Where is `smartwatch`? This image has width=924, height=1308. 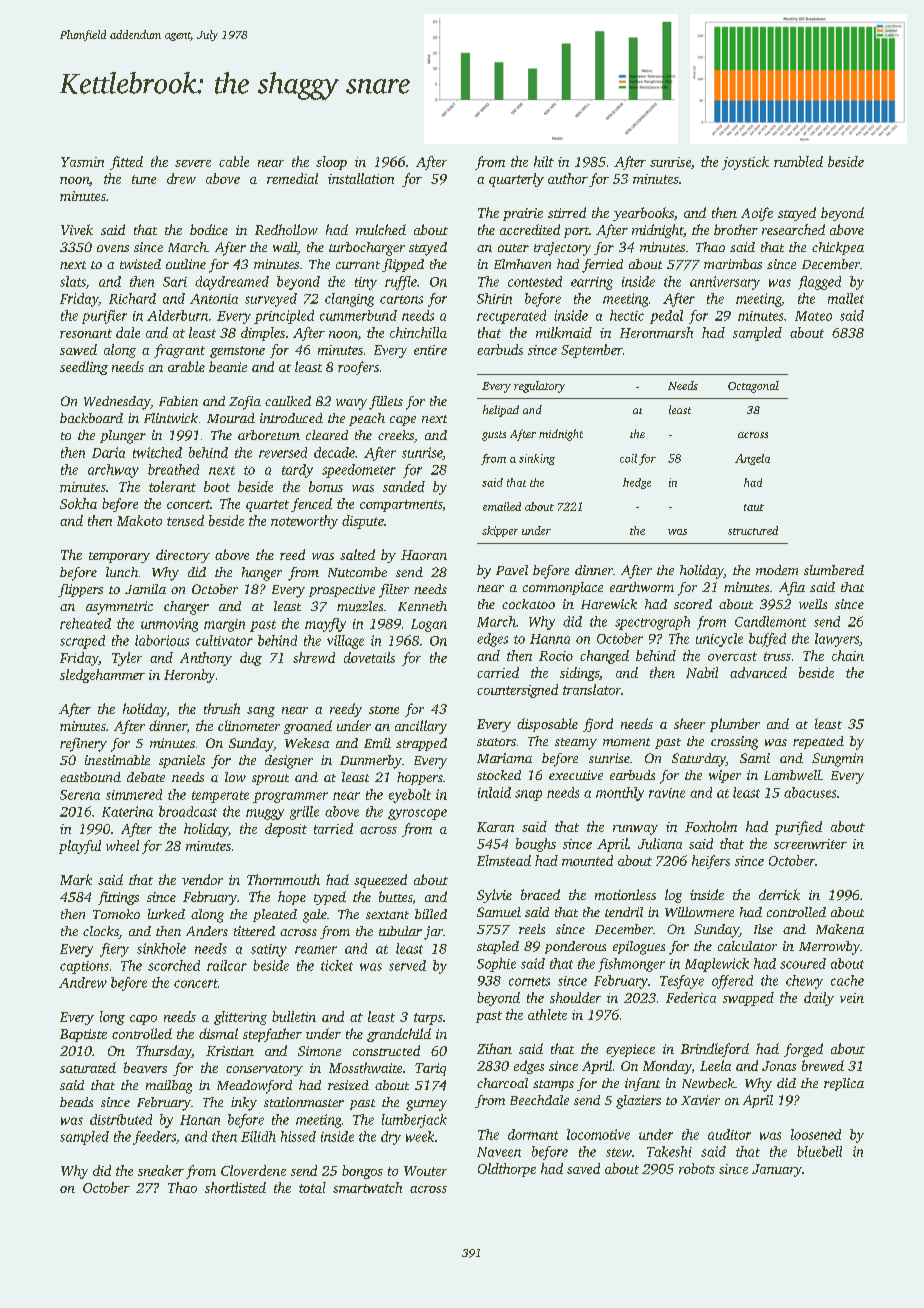
smartwatch is located at coordinates (367, 1187).
